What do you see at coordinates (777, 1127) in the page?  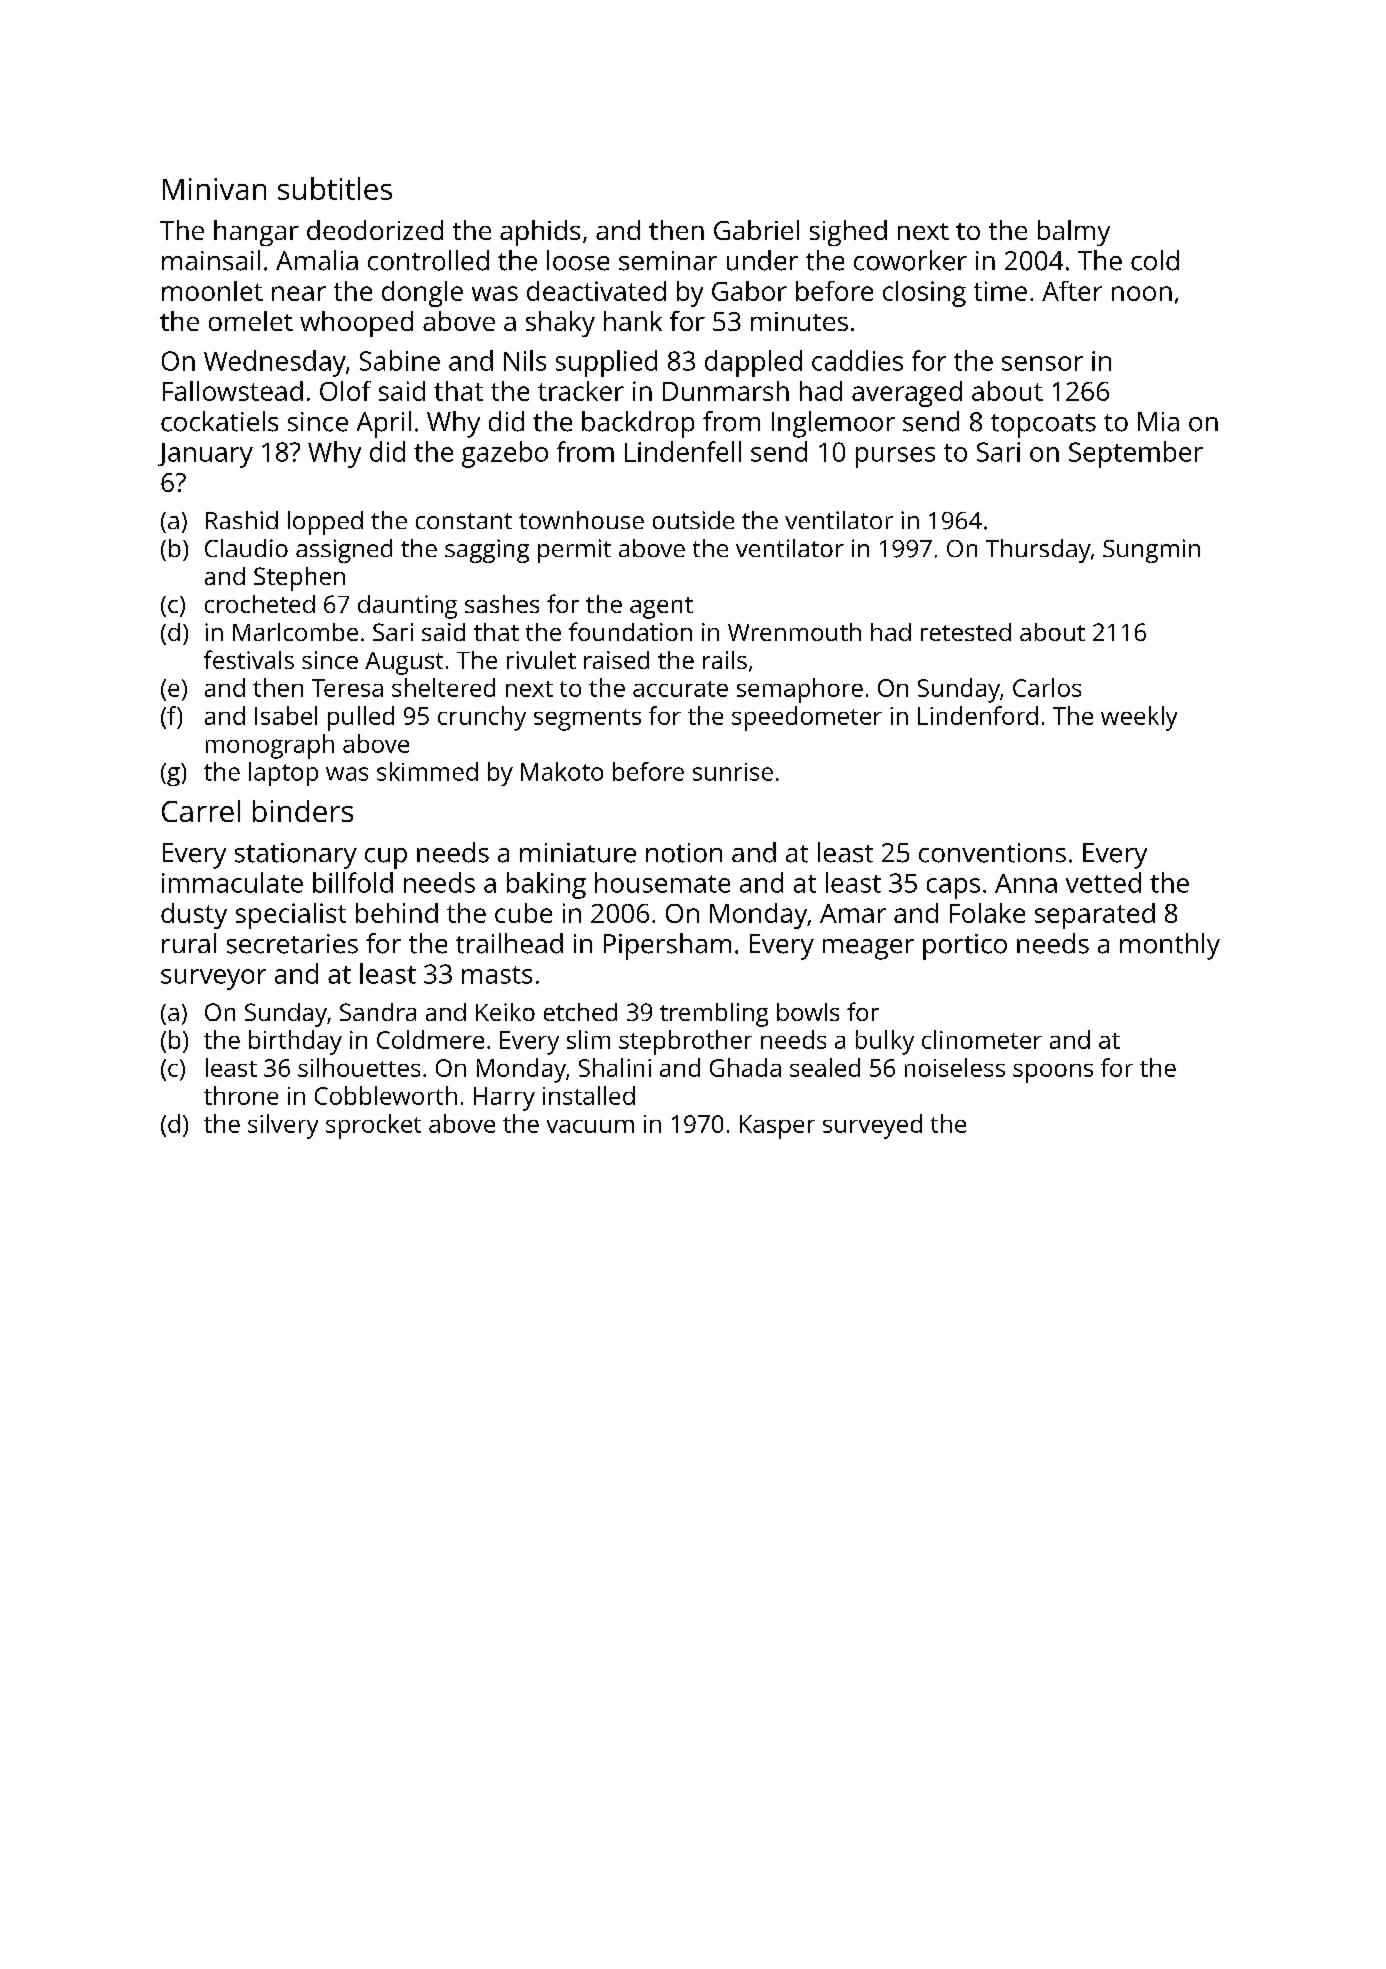 I see `Kasper` at bounding box center [777, 1127].
